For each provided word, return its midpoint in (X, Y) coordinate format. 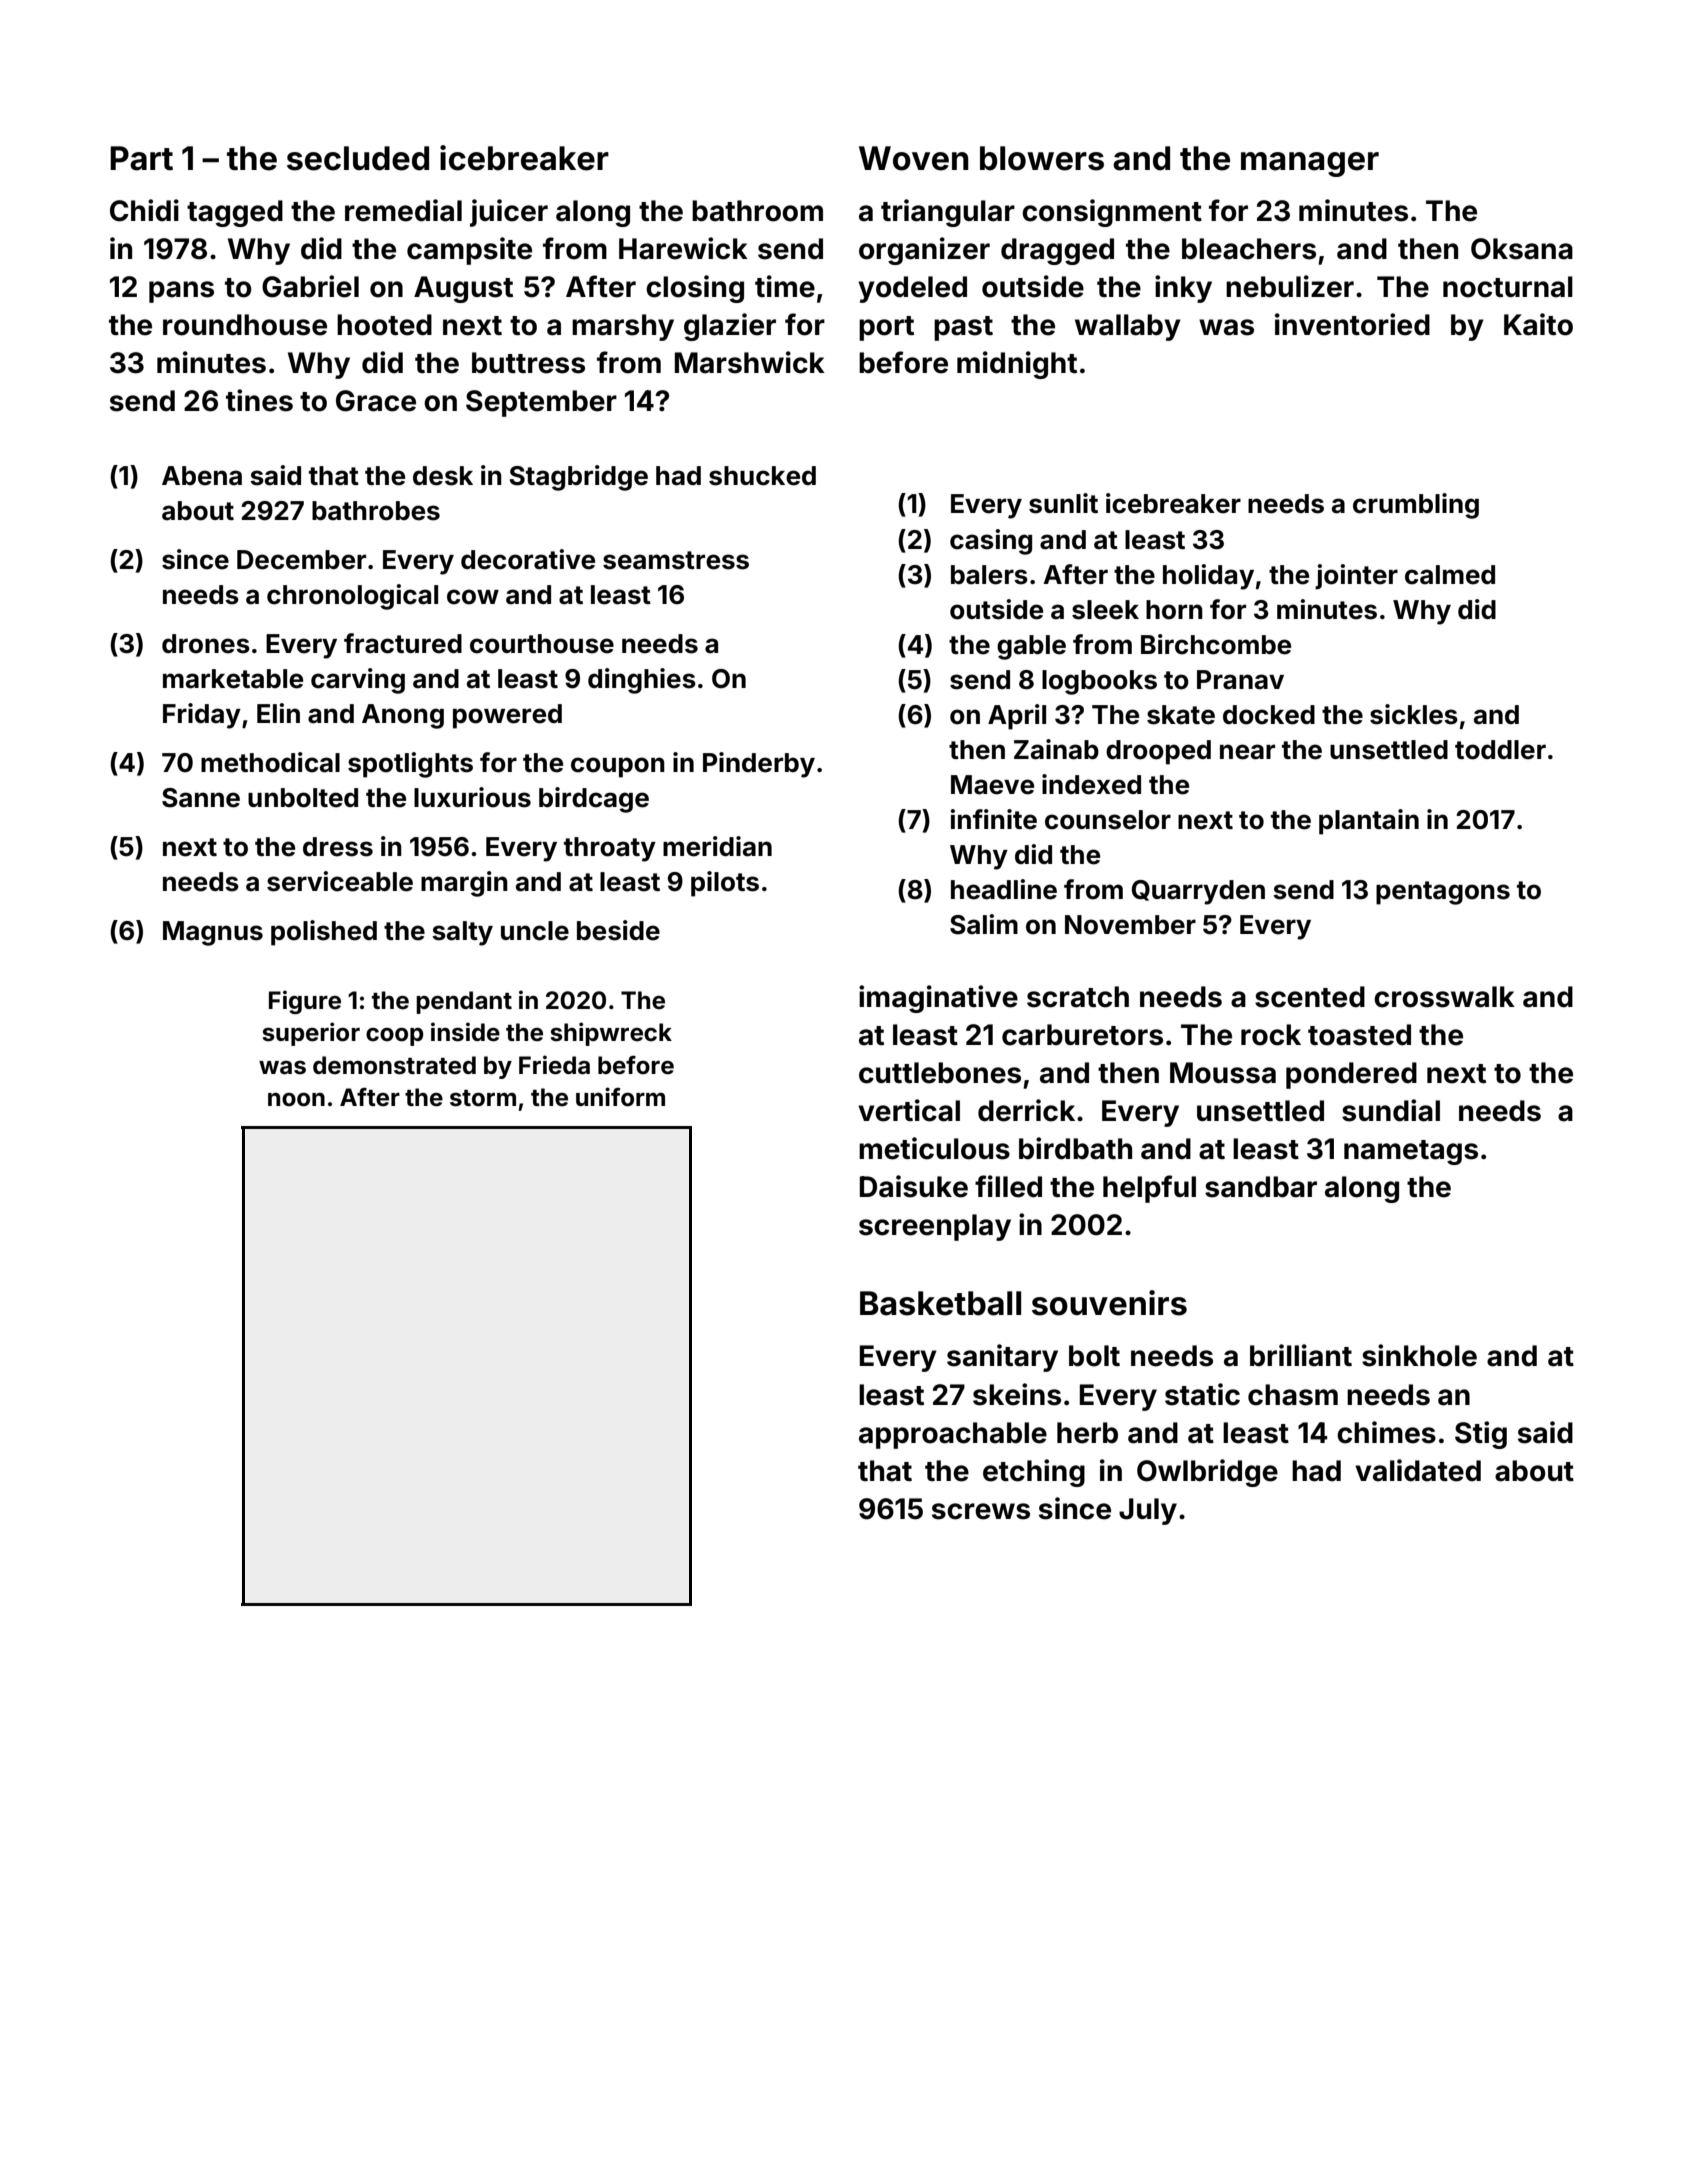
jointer (1356, 577)
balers (989, 575)
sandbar (1261, 1187)
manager (1310, 164)
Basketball (940, 1303)
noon (296, 1100)
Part (141, 158)
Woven (914, 158)
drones (206, 644)
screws (981, 1511)
